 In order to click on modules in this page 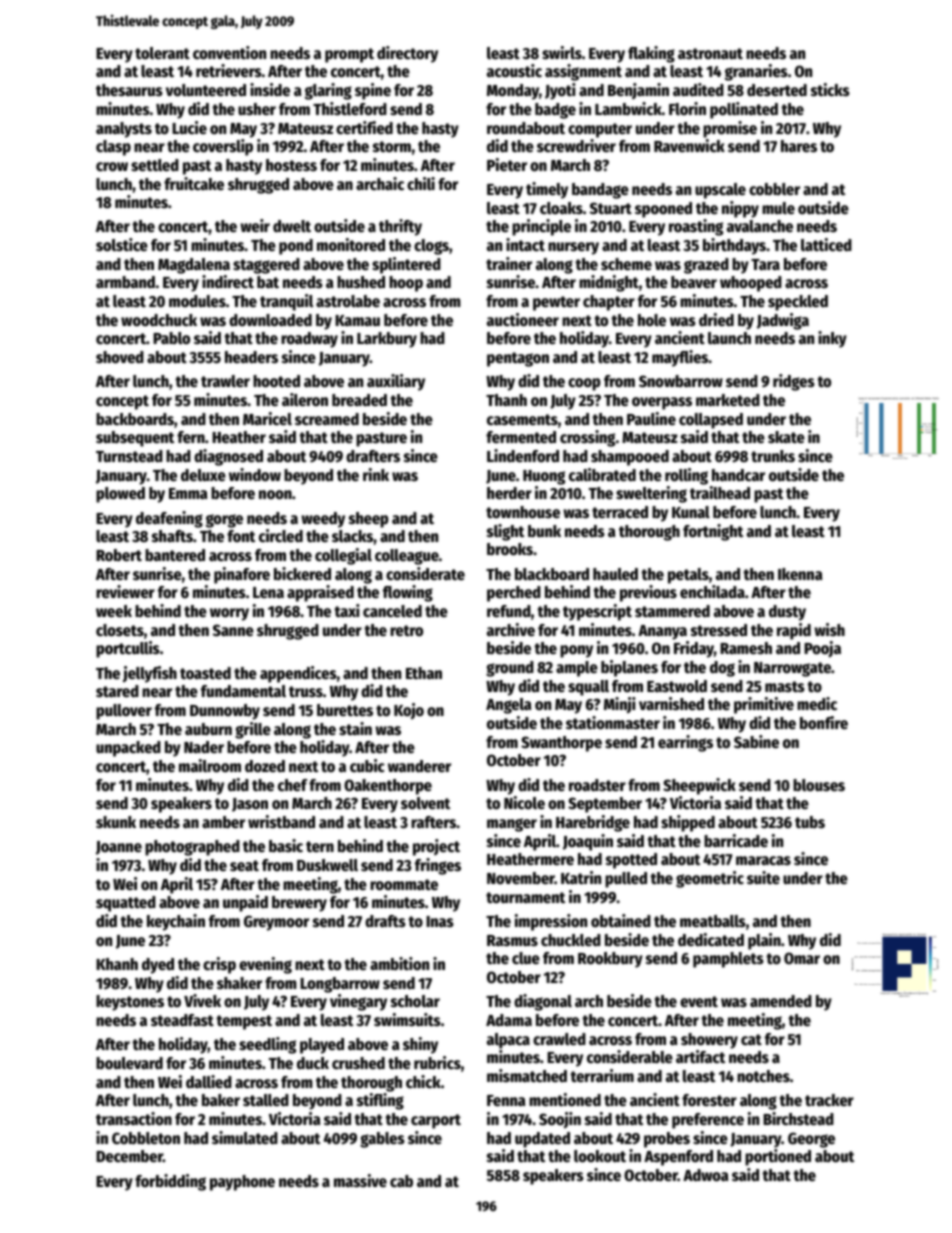, I will do `click(197, 301)`.
